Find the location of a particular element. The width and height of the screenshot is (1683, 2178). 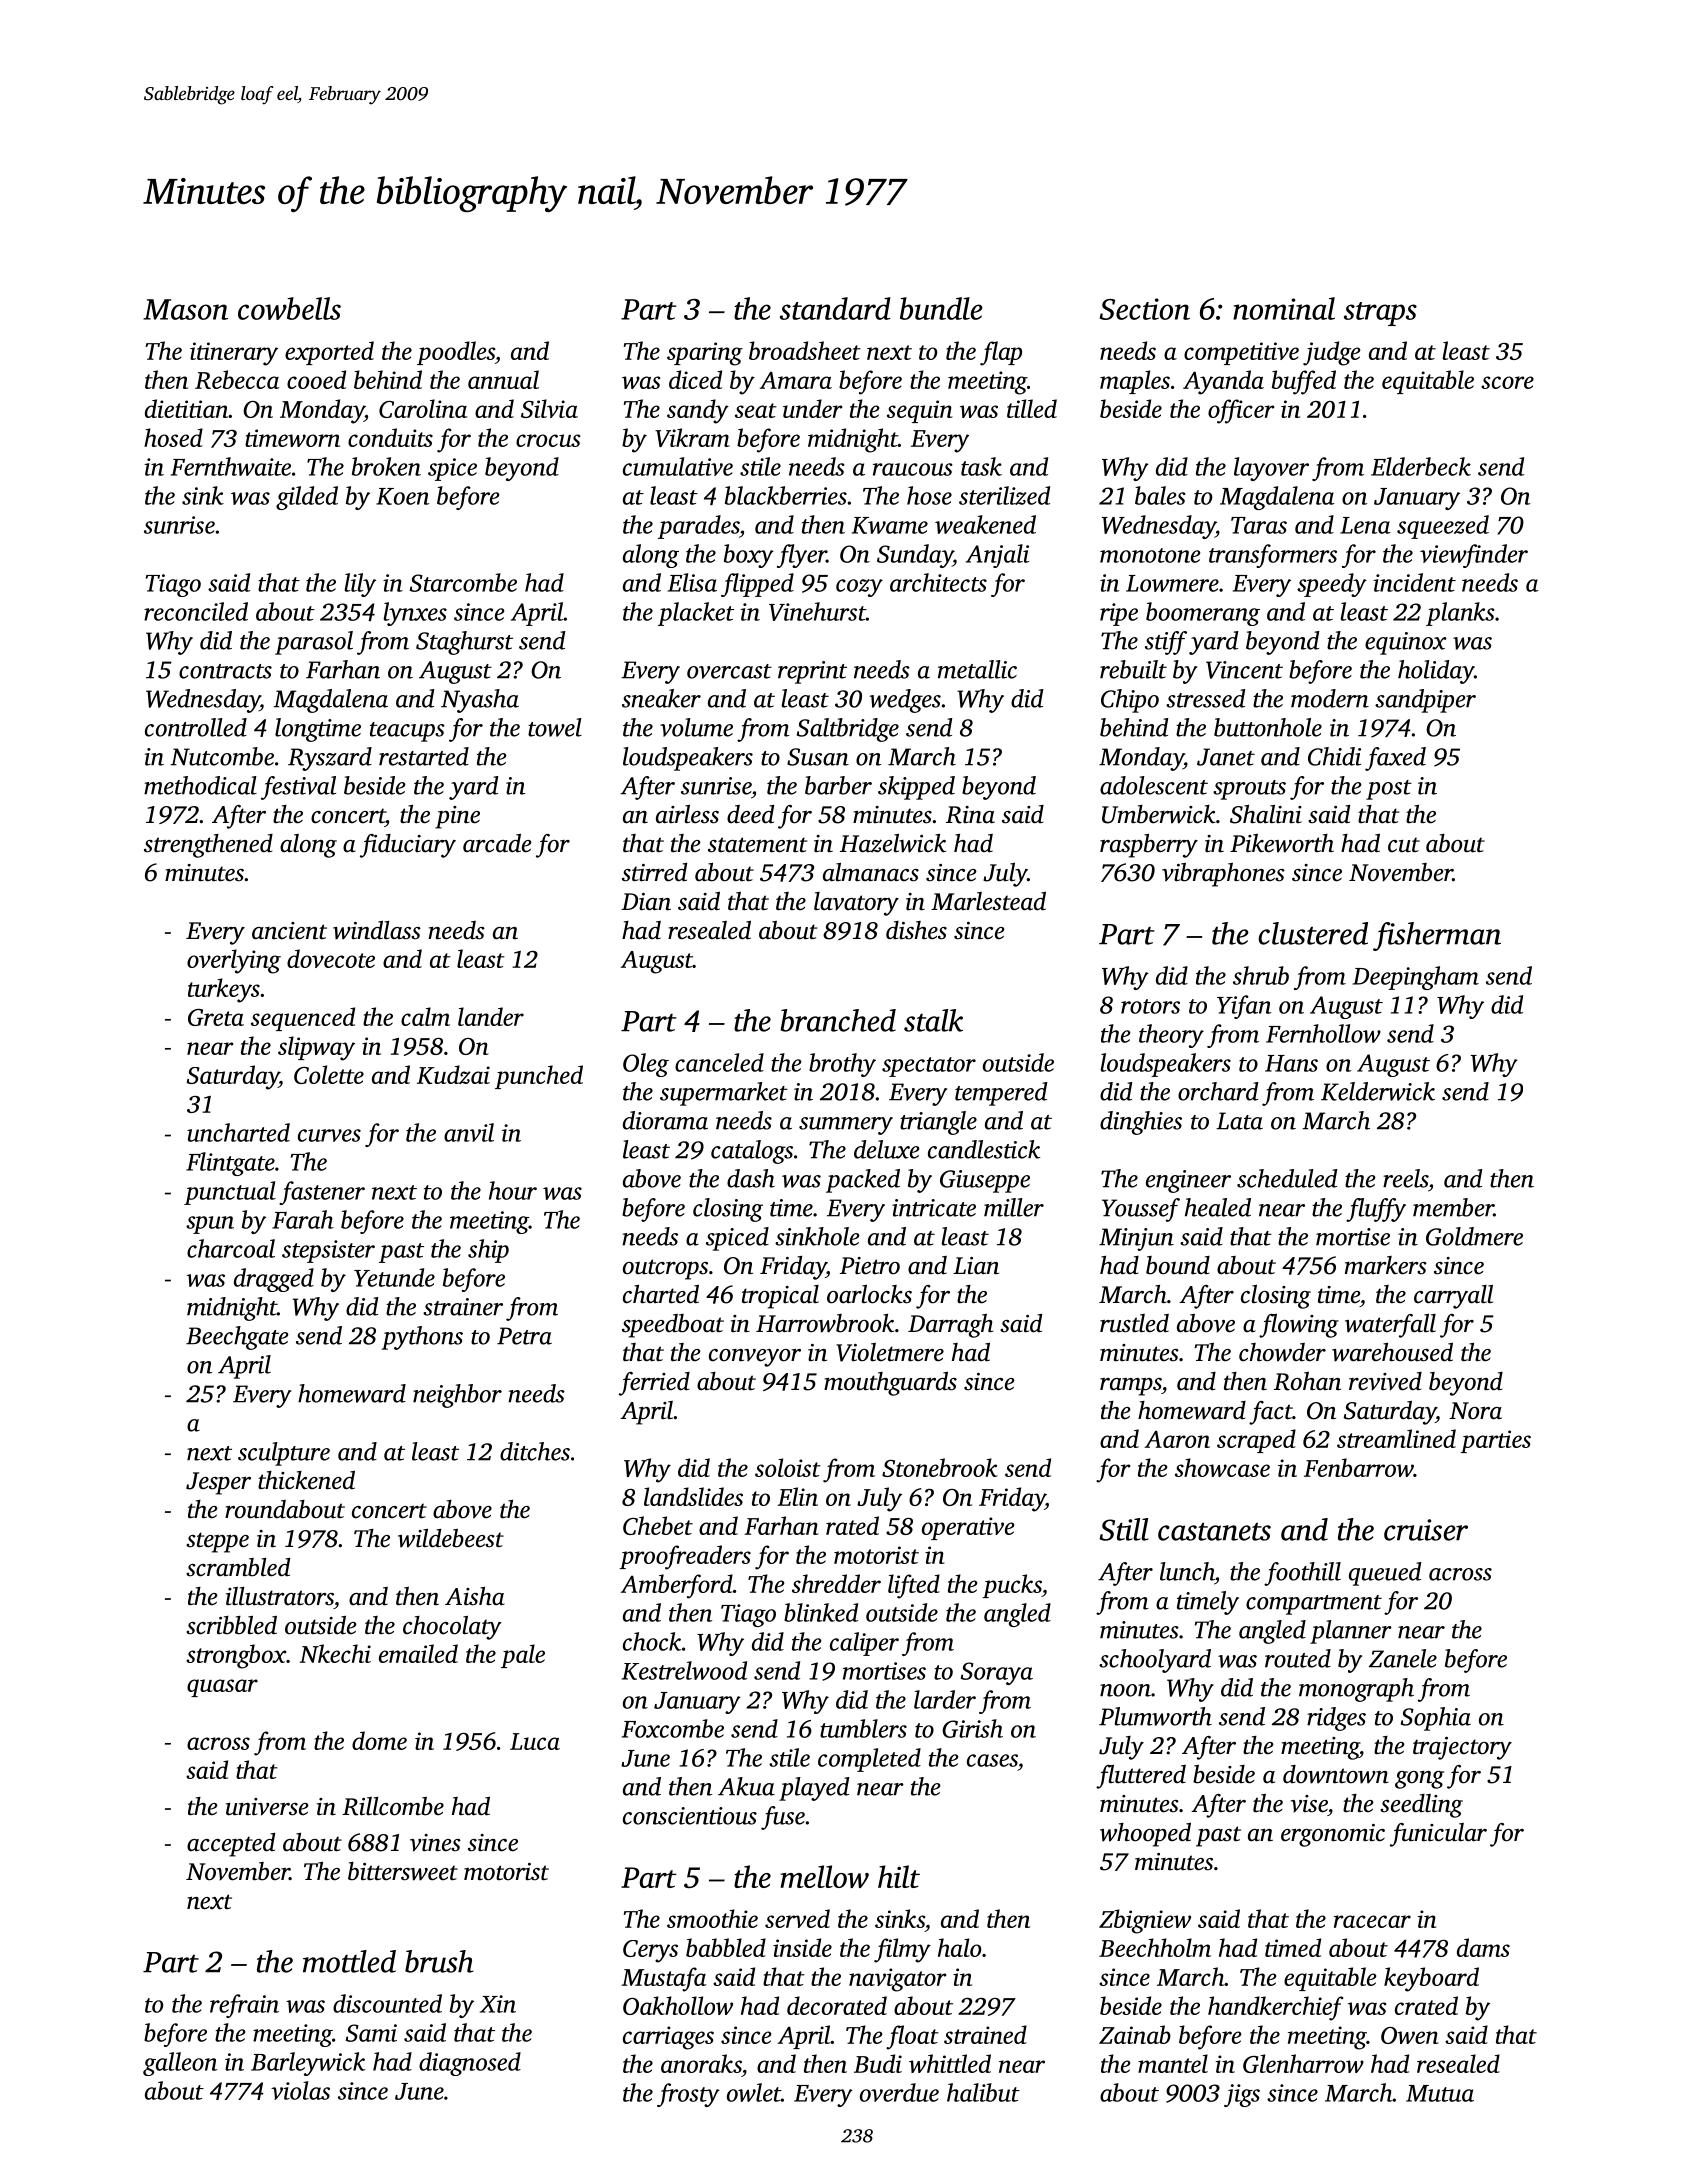

violas is located at coordinates (300, 2090).
